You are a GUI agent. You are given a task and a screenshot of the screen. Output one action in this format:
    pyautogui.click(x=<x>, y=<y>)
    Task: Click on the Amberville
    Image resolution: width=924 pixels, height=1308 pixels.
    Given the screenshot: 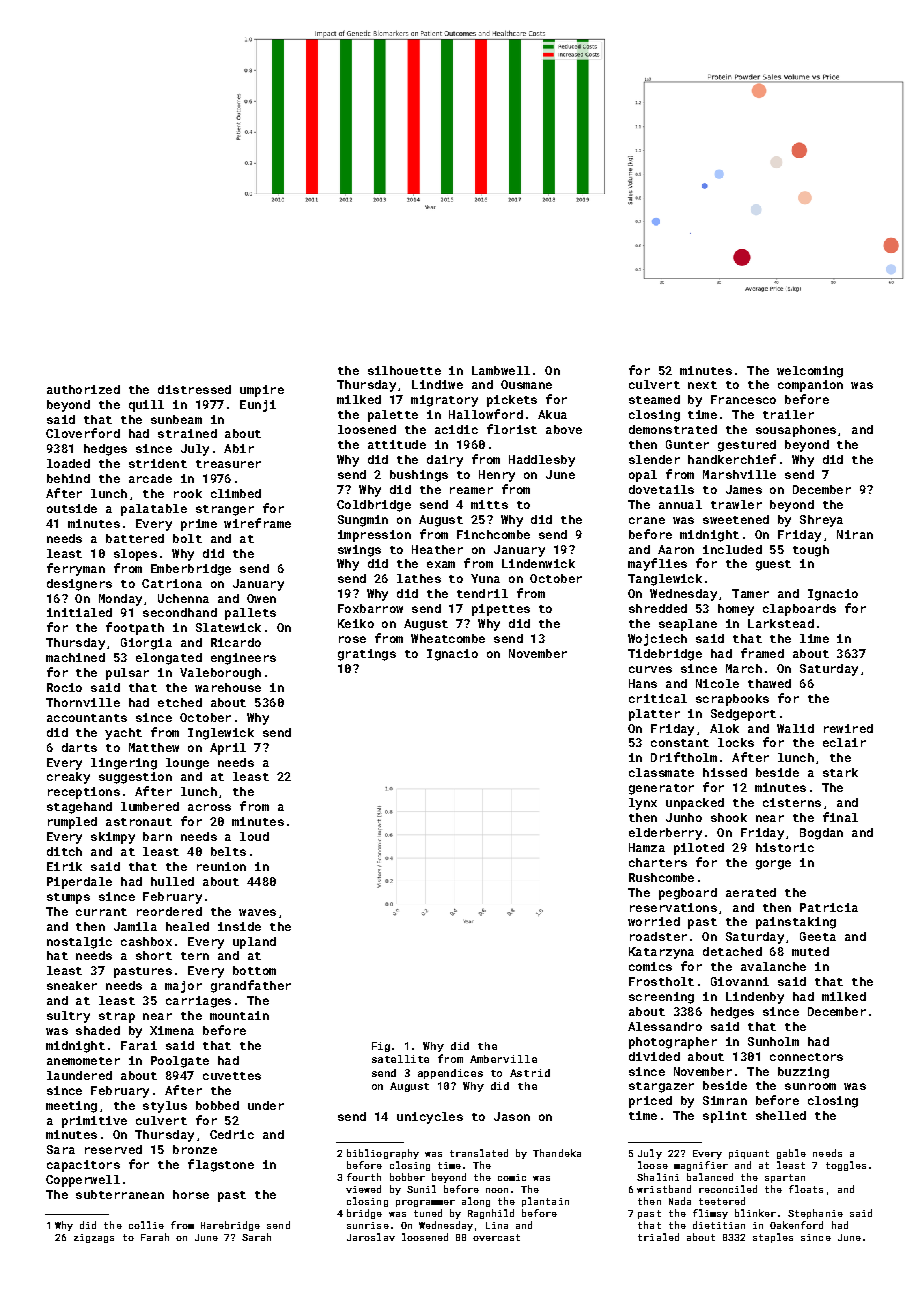 What is the action you would take?
    pyautogui.click(x=503, y=1059)
